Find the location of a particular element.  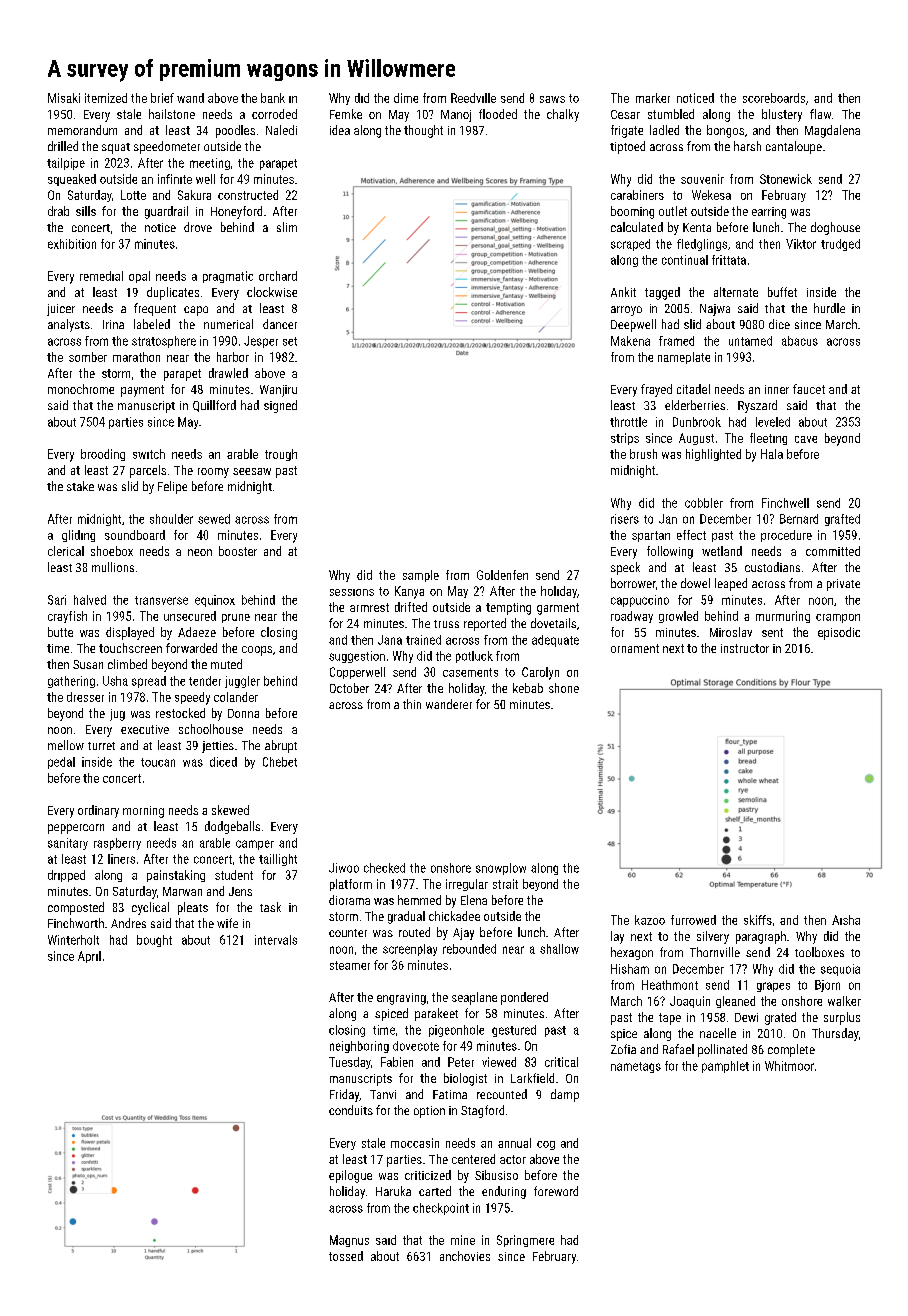

checked is located at coordinates (384, 868).
